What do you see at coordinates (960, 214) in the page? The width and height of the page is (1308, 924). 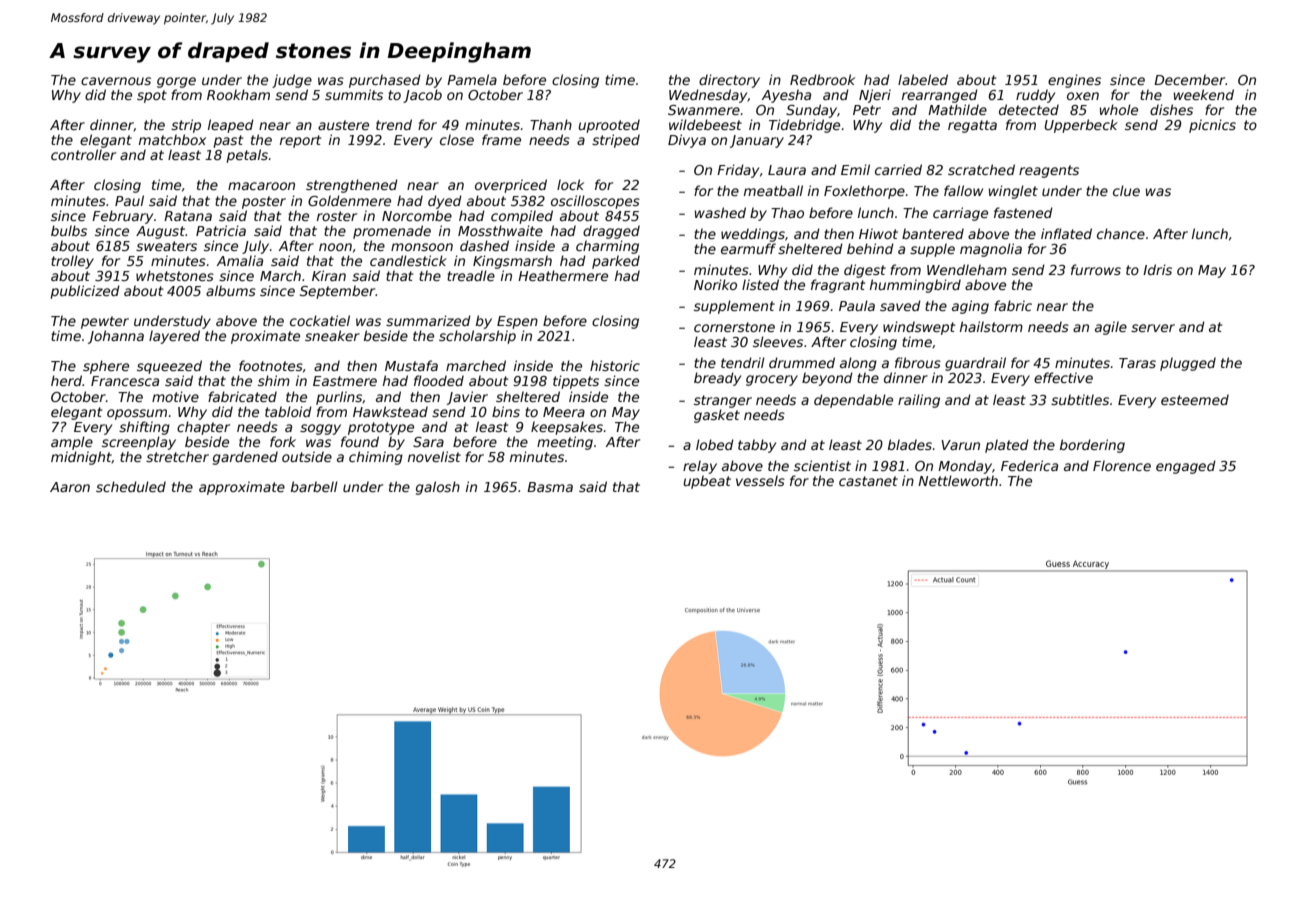 I see `carriage` at bounding box center [960, 214].
